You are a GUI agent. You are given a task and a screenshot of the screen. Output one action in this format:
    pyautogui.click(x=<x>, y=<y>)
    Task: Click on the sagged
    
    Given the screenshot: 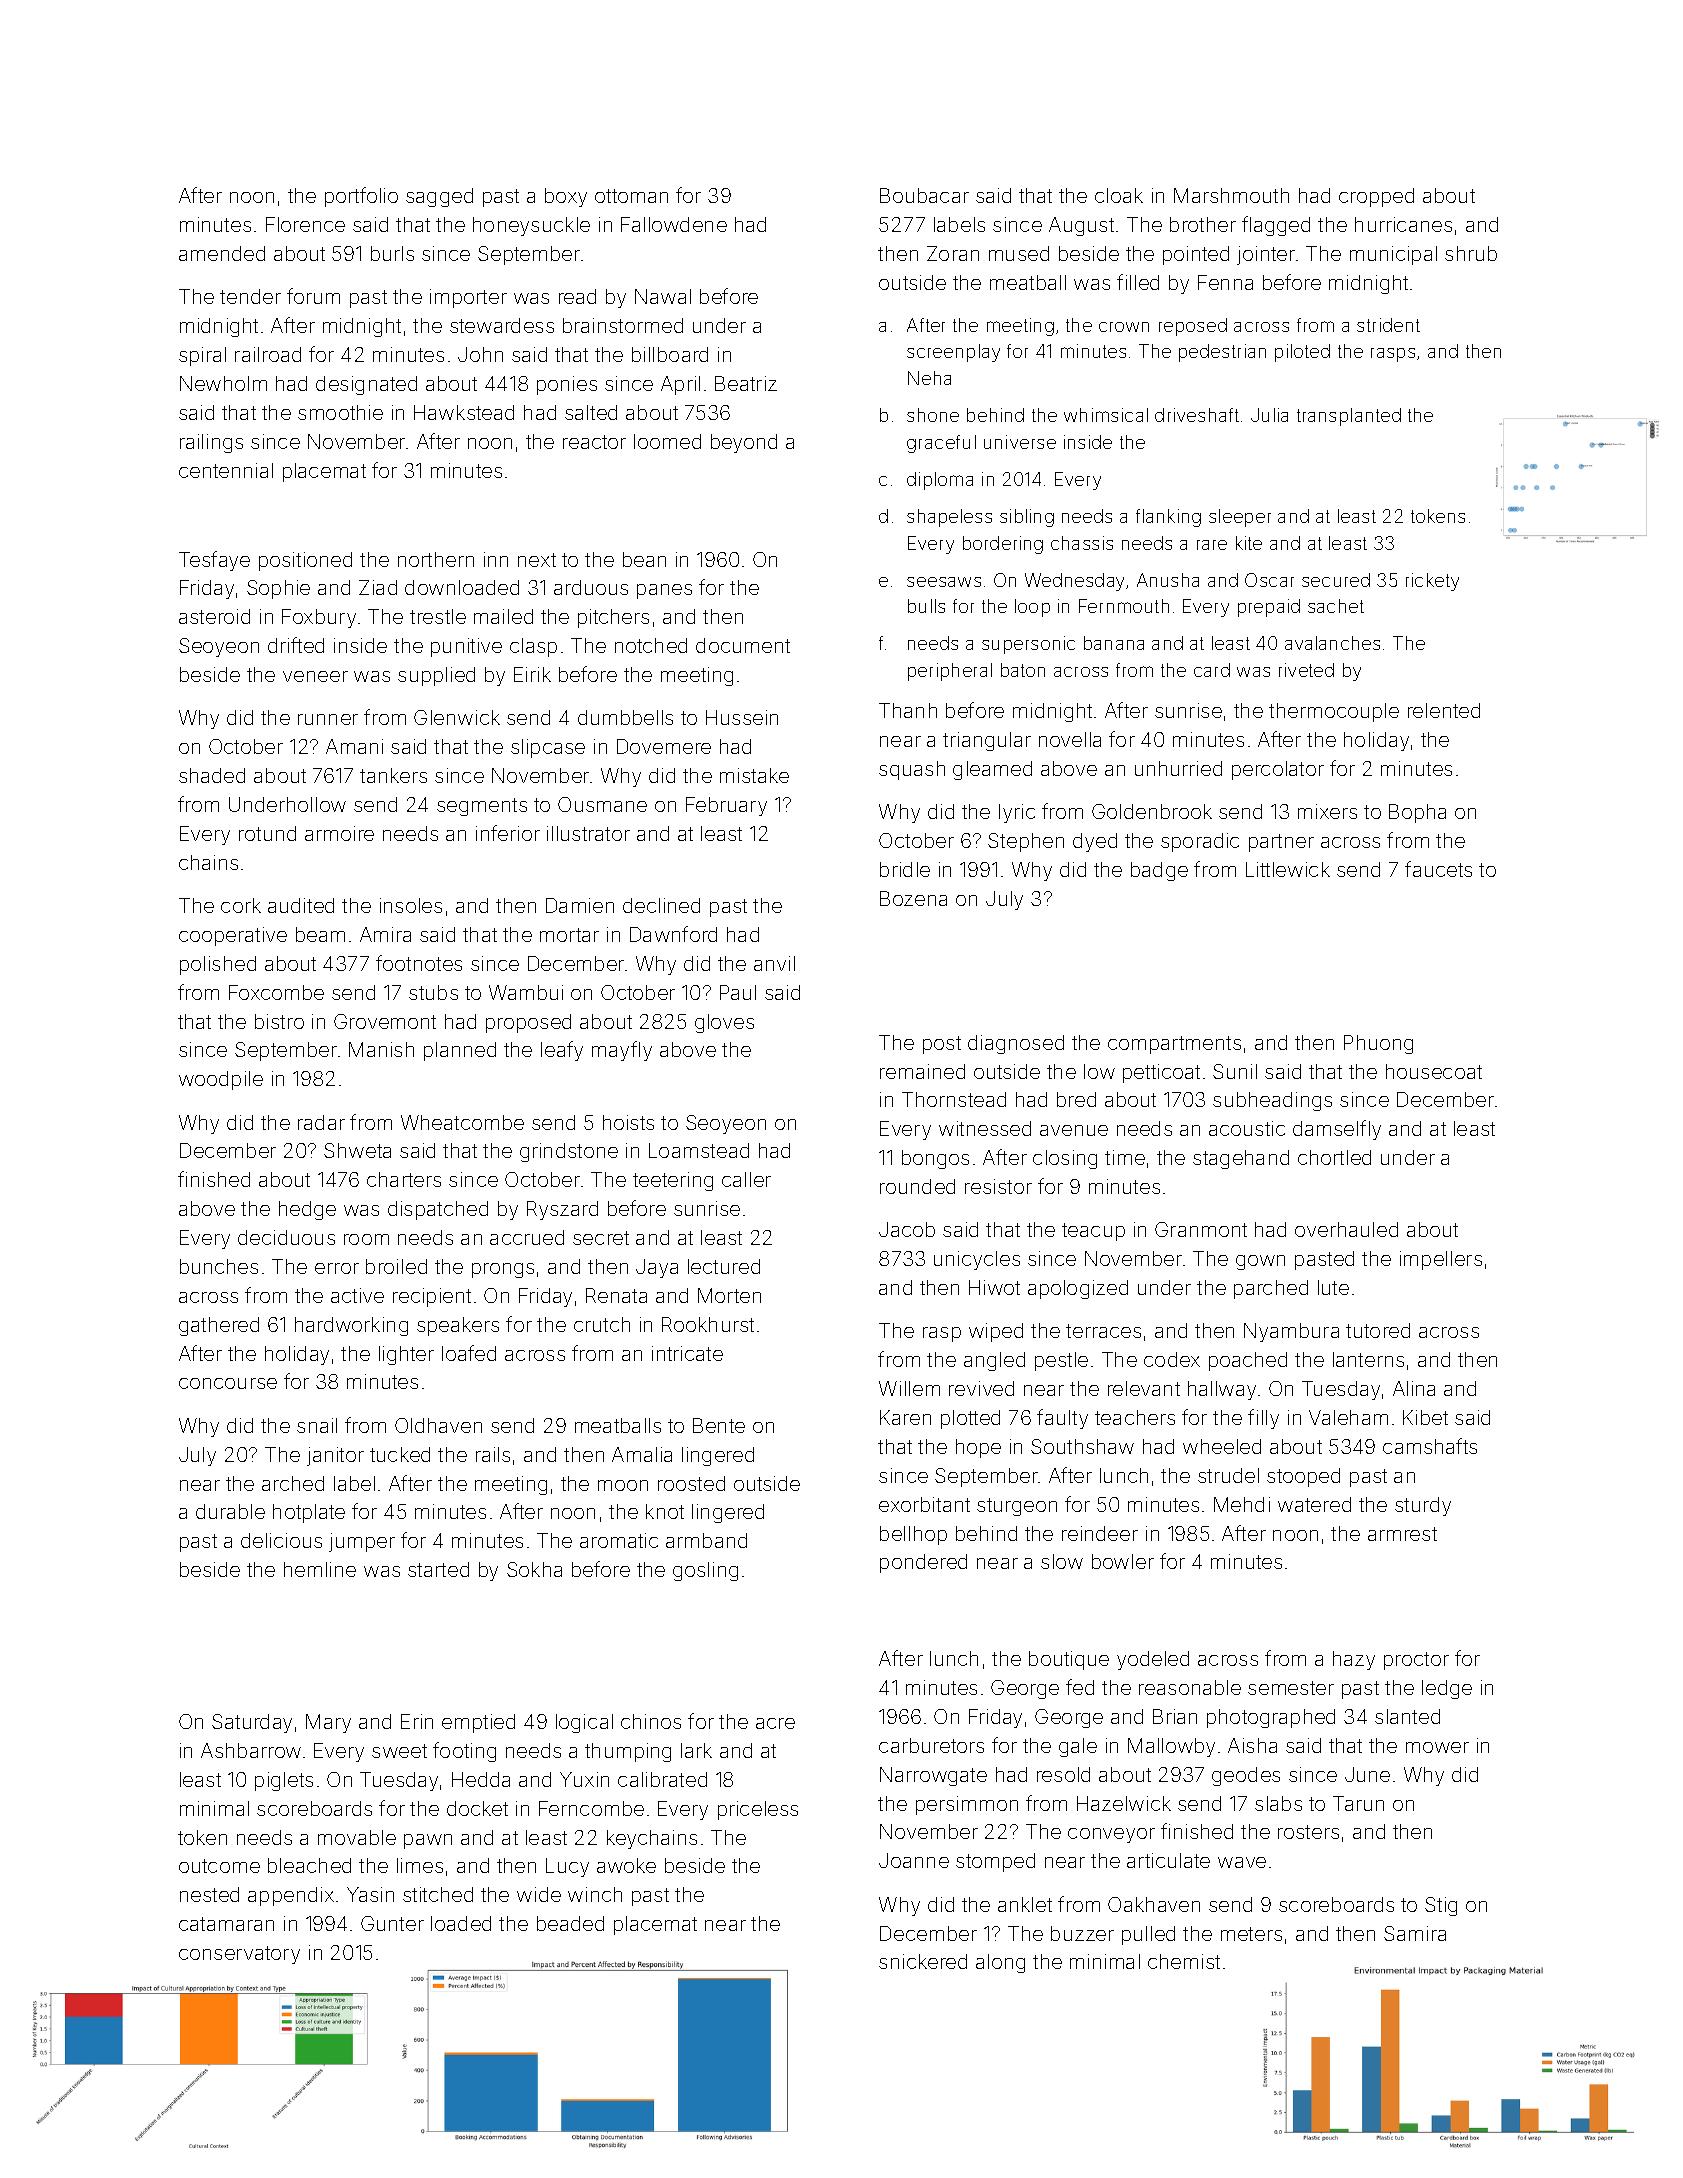 What is the action you would take?
    pyautogui.click(x=439, y=197)
